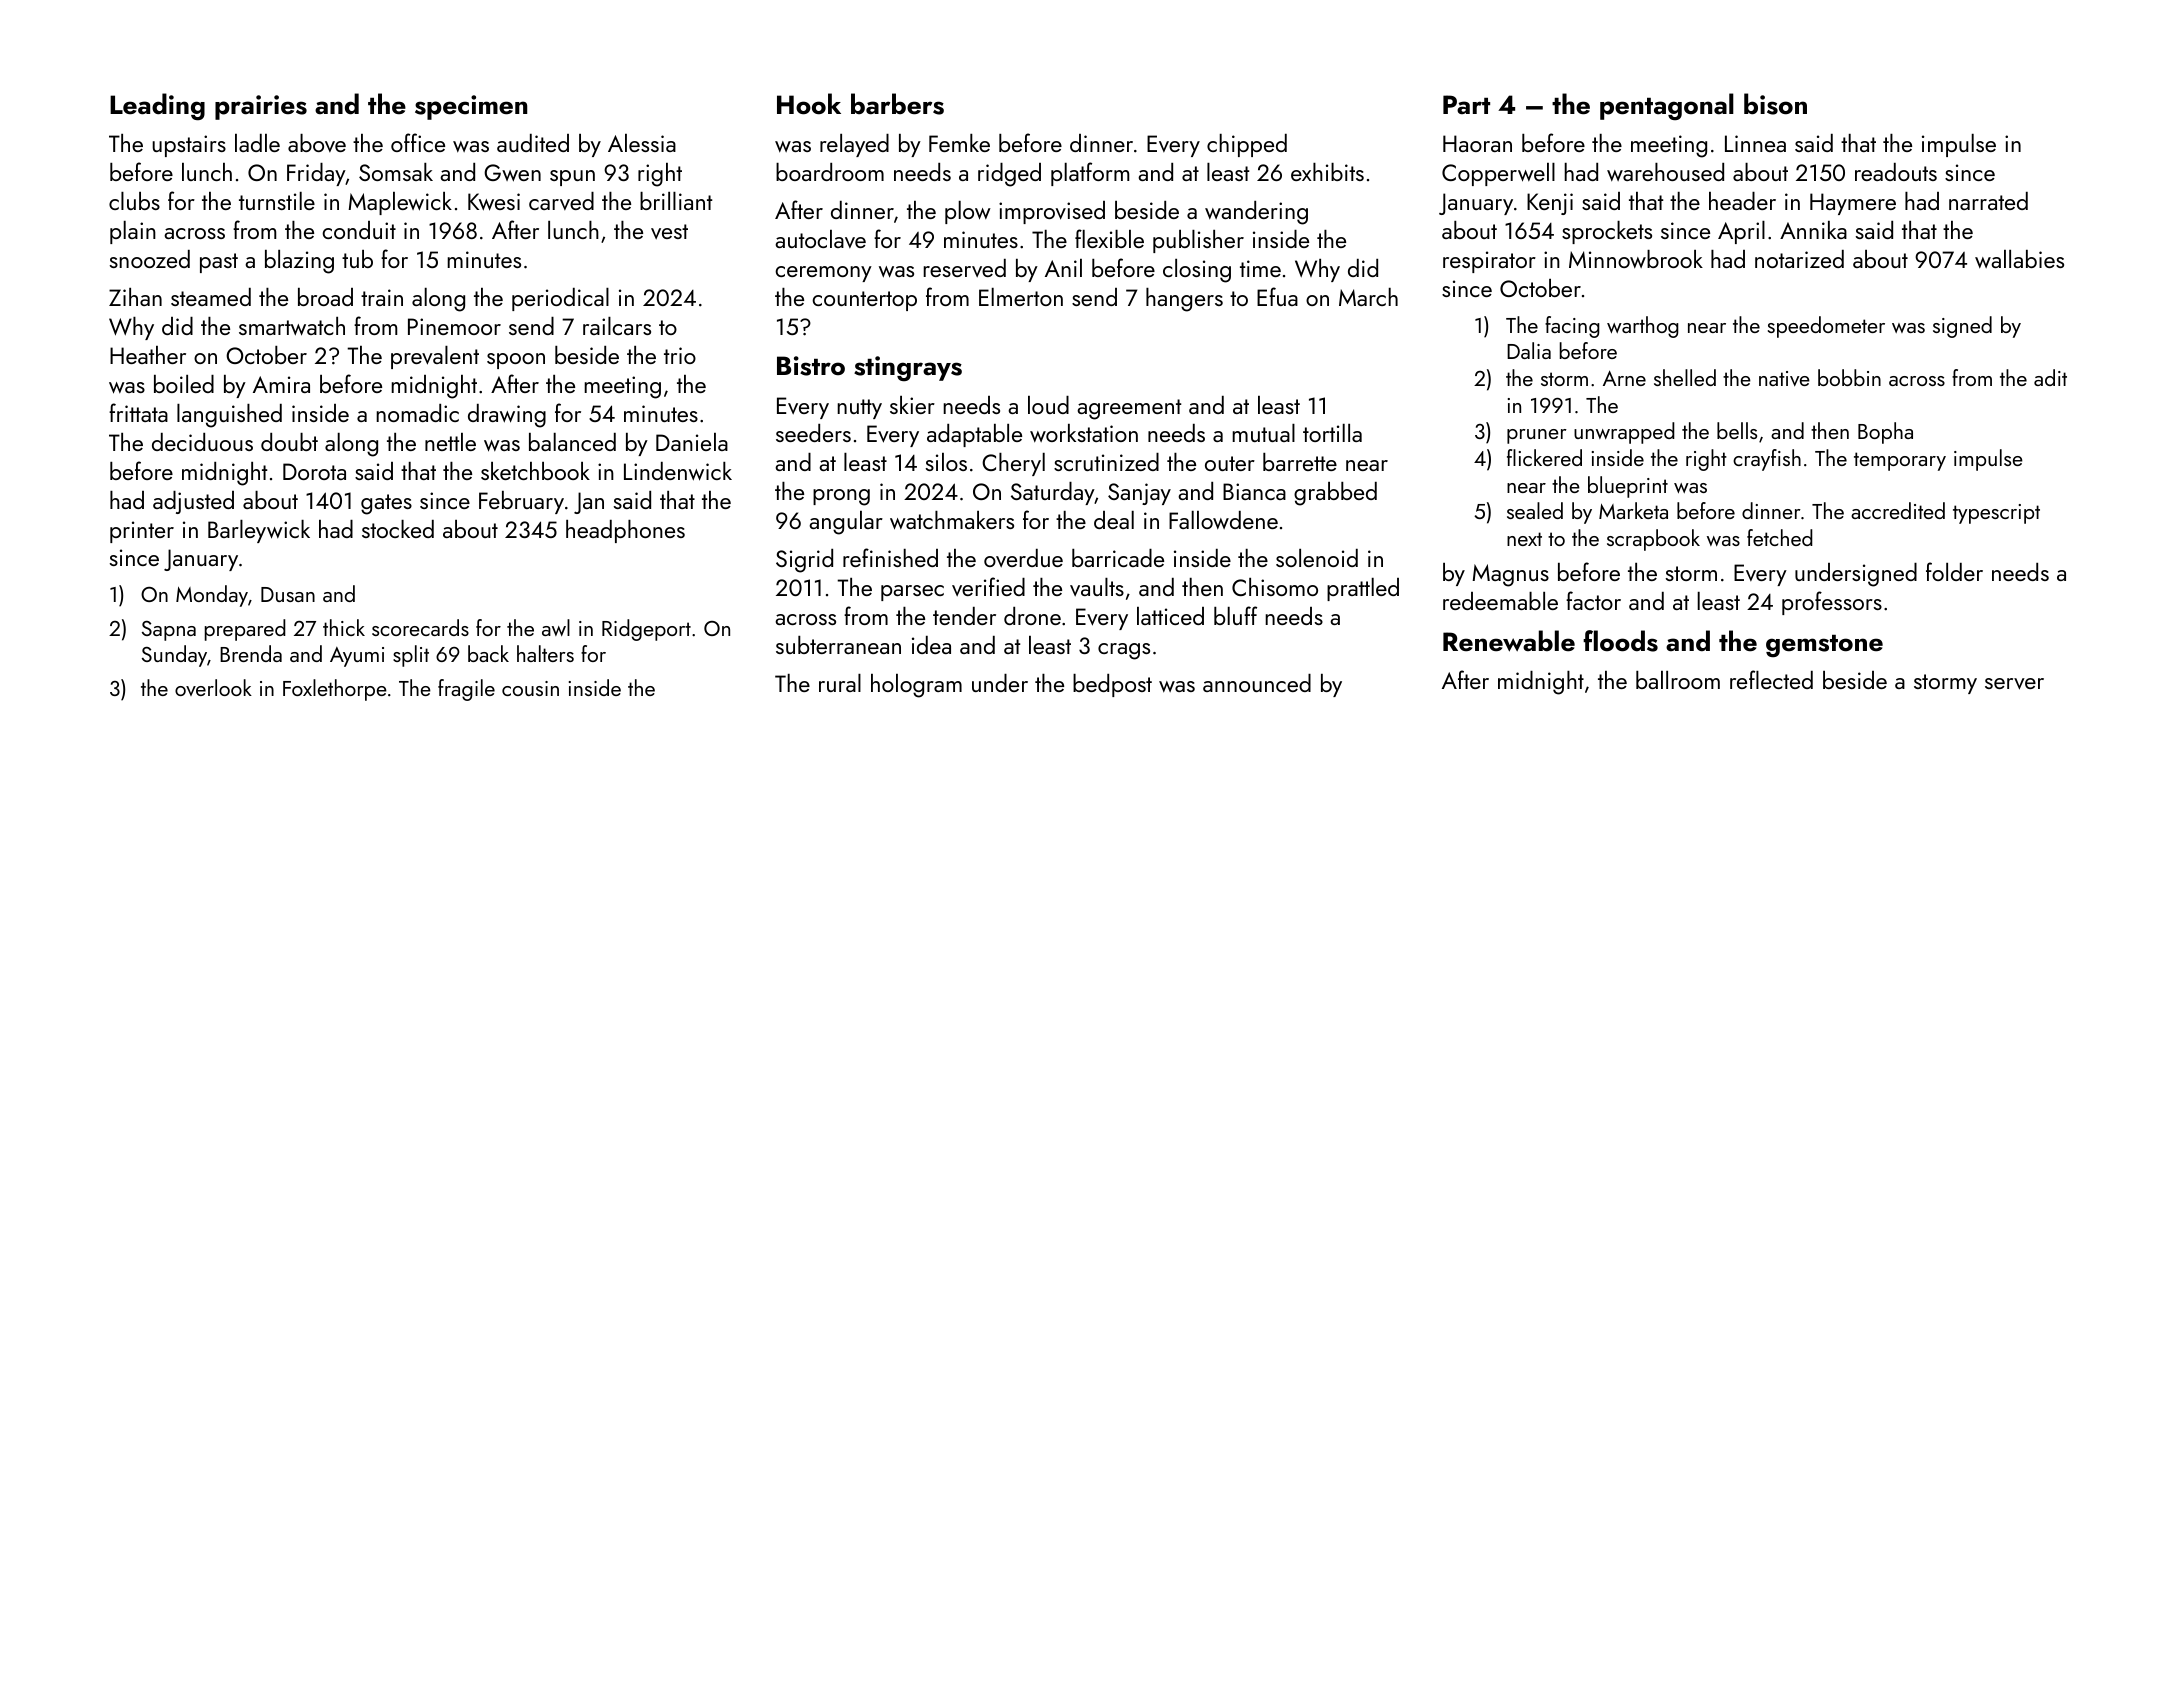 Image resolution: width=2178 pixels, height=1683 pixels. What do you see at coordinates (809, 104) in the screenshot?
I see `Hook` at bounding box center [809, 104].
